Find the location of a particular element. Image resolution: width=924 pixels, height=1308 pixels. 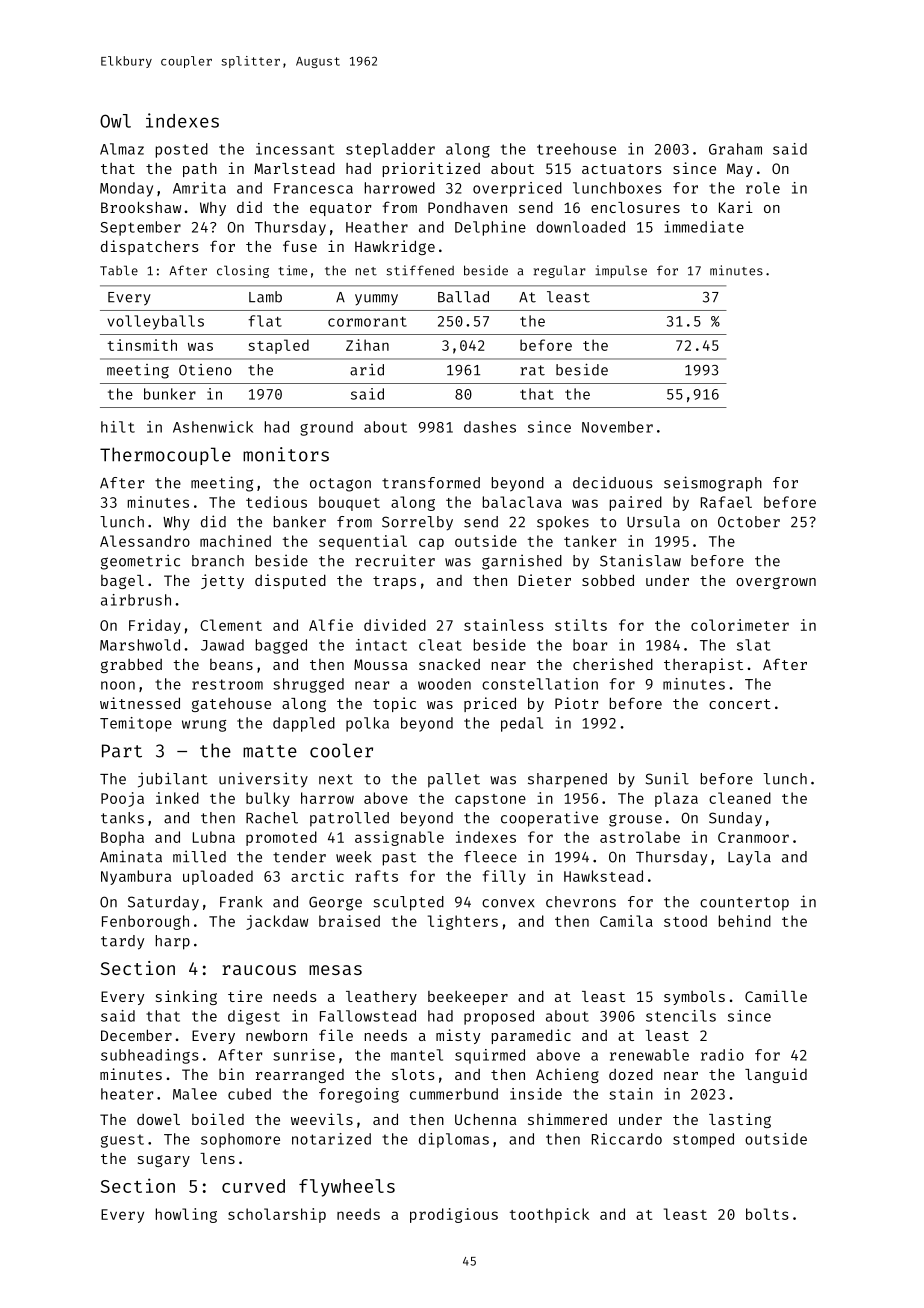

slat is located at coordinates (754, 645).
